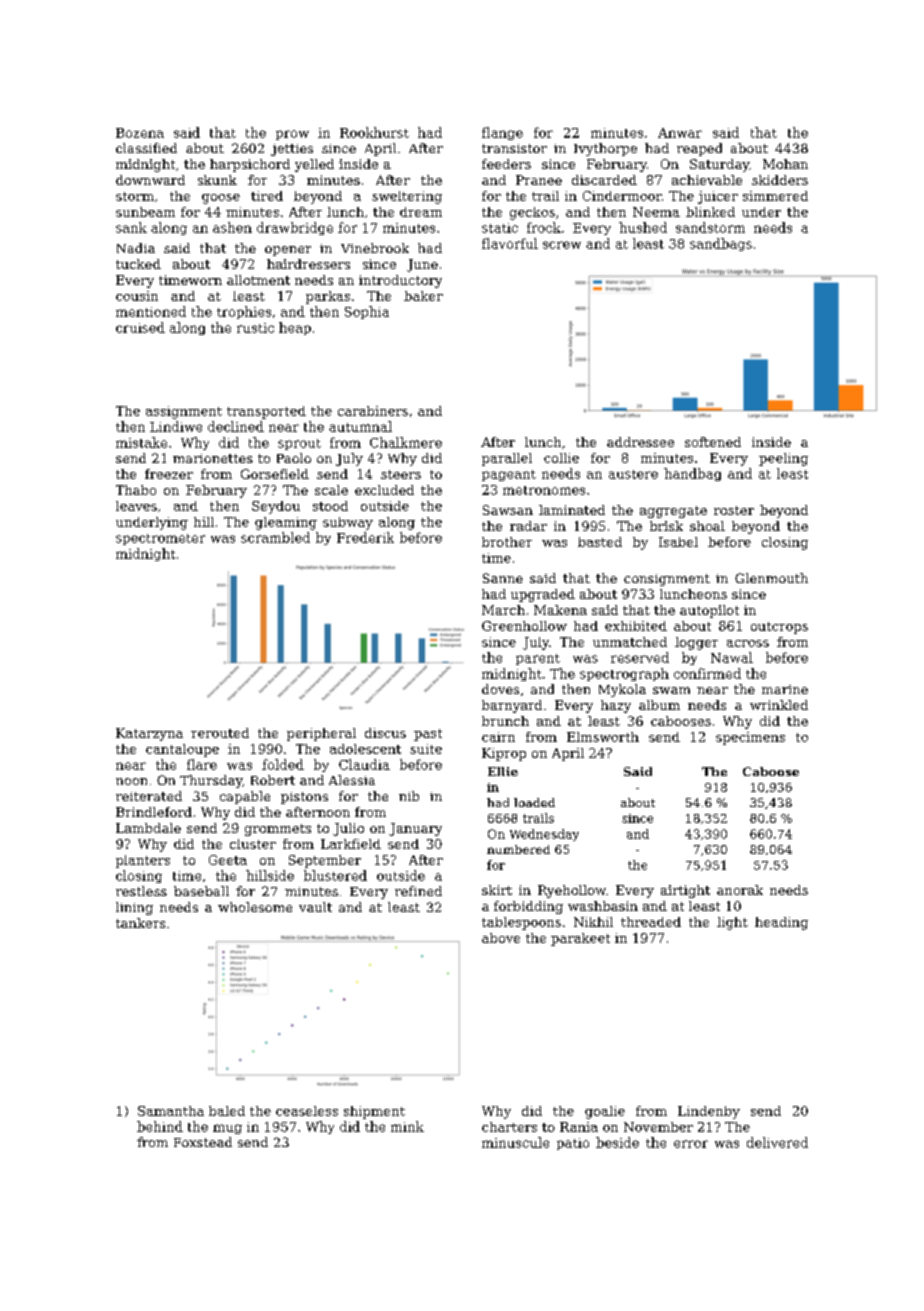 The width and height of the screenshot is (924, 1311). I want to click on outcrops, so click(779, 628).
